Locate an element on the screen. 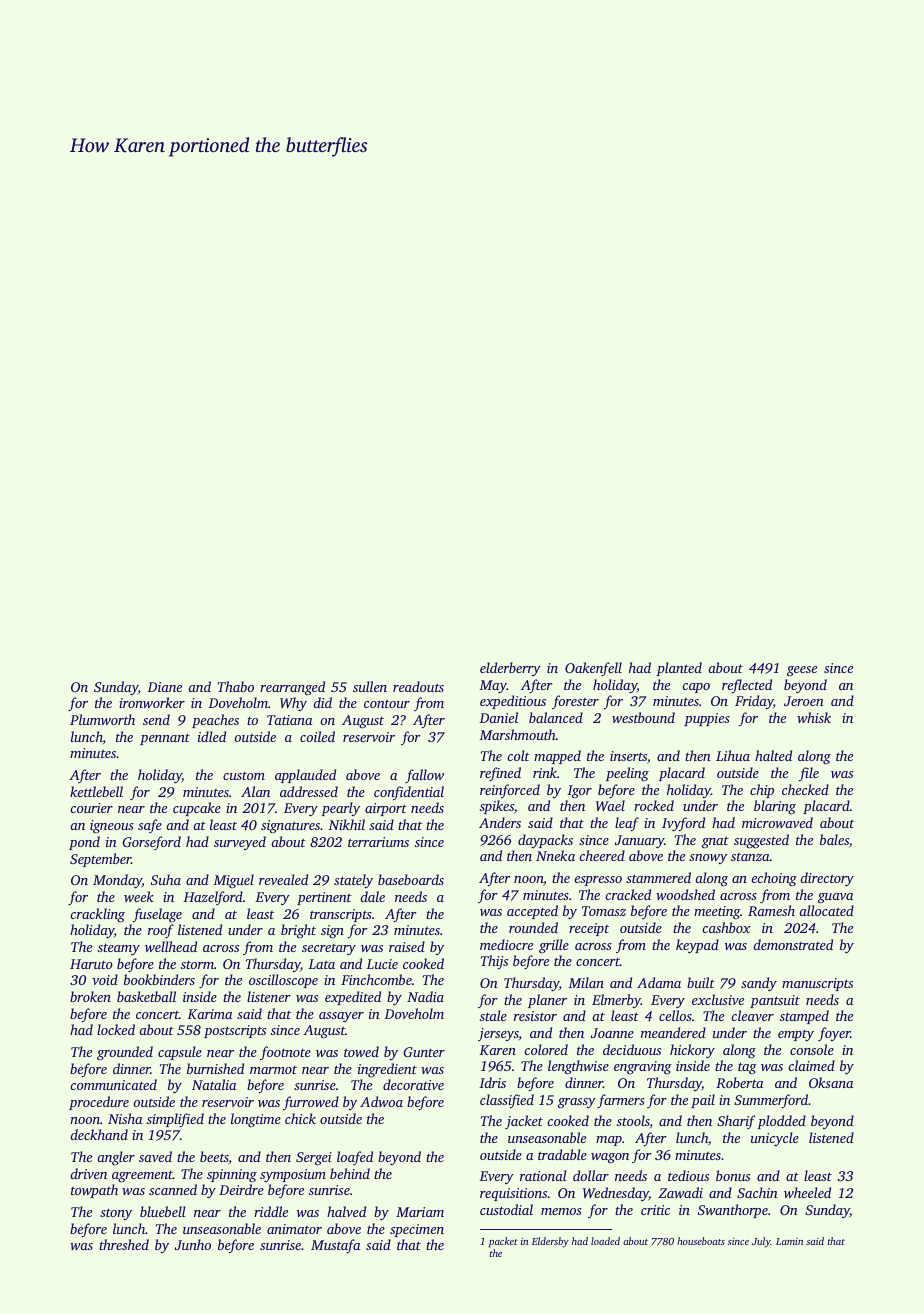  Monday is located at coordinates (117, 881).
